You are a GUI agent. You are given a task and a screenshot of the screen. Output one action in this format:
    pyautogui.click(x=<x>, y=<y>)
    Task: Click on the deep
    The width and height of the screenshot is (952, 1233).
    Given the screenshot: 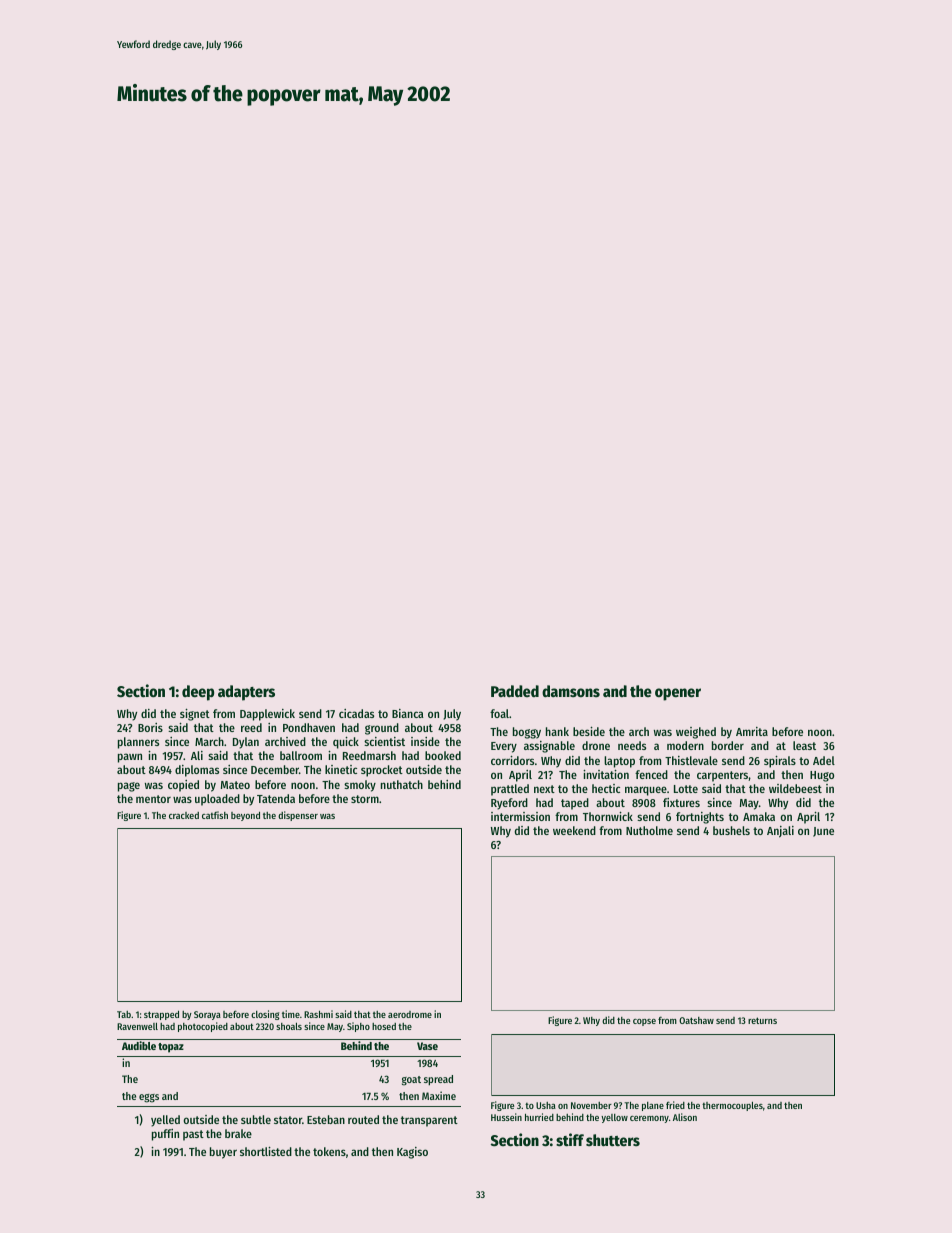 What is the action you would take?
    pyautogui.click(x=198, y=693)
